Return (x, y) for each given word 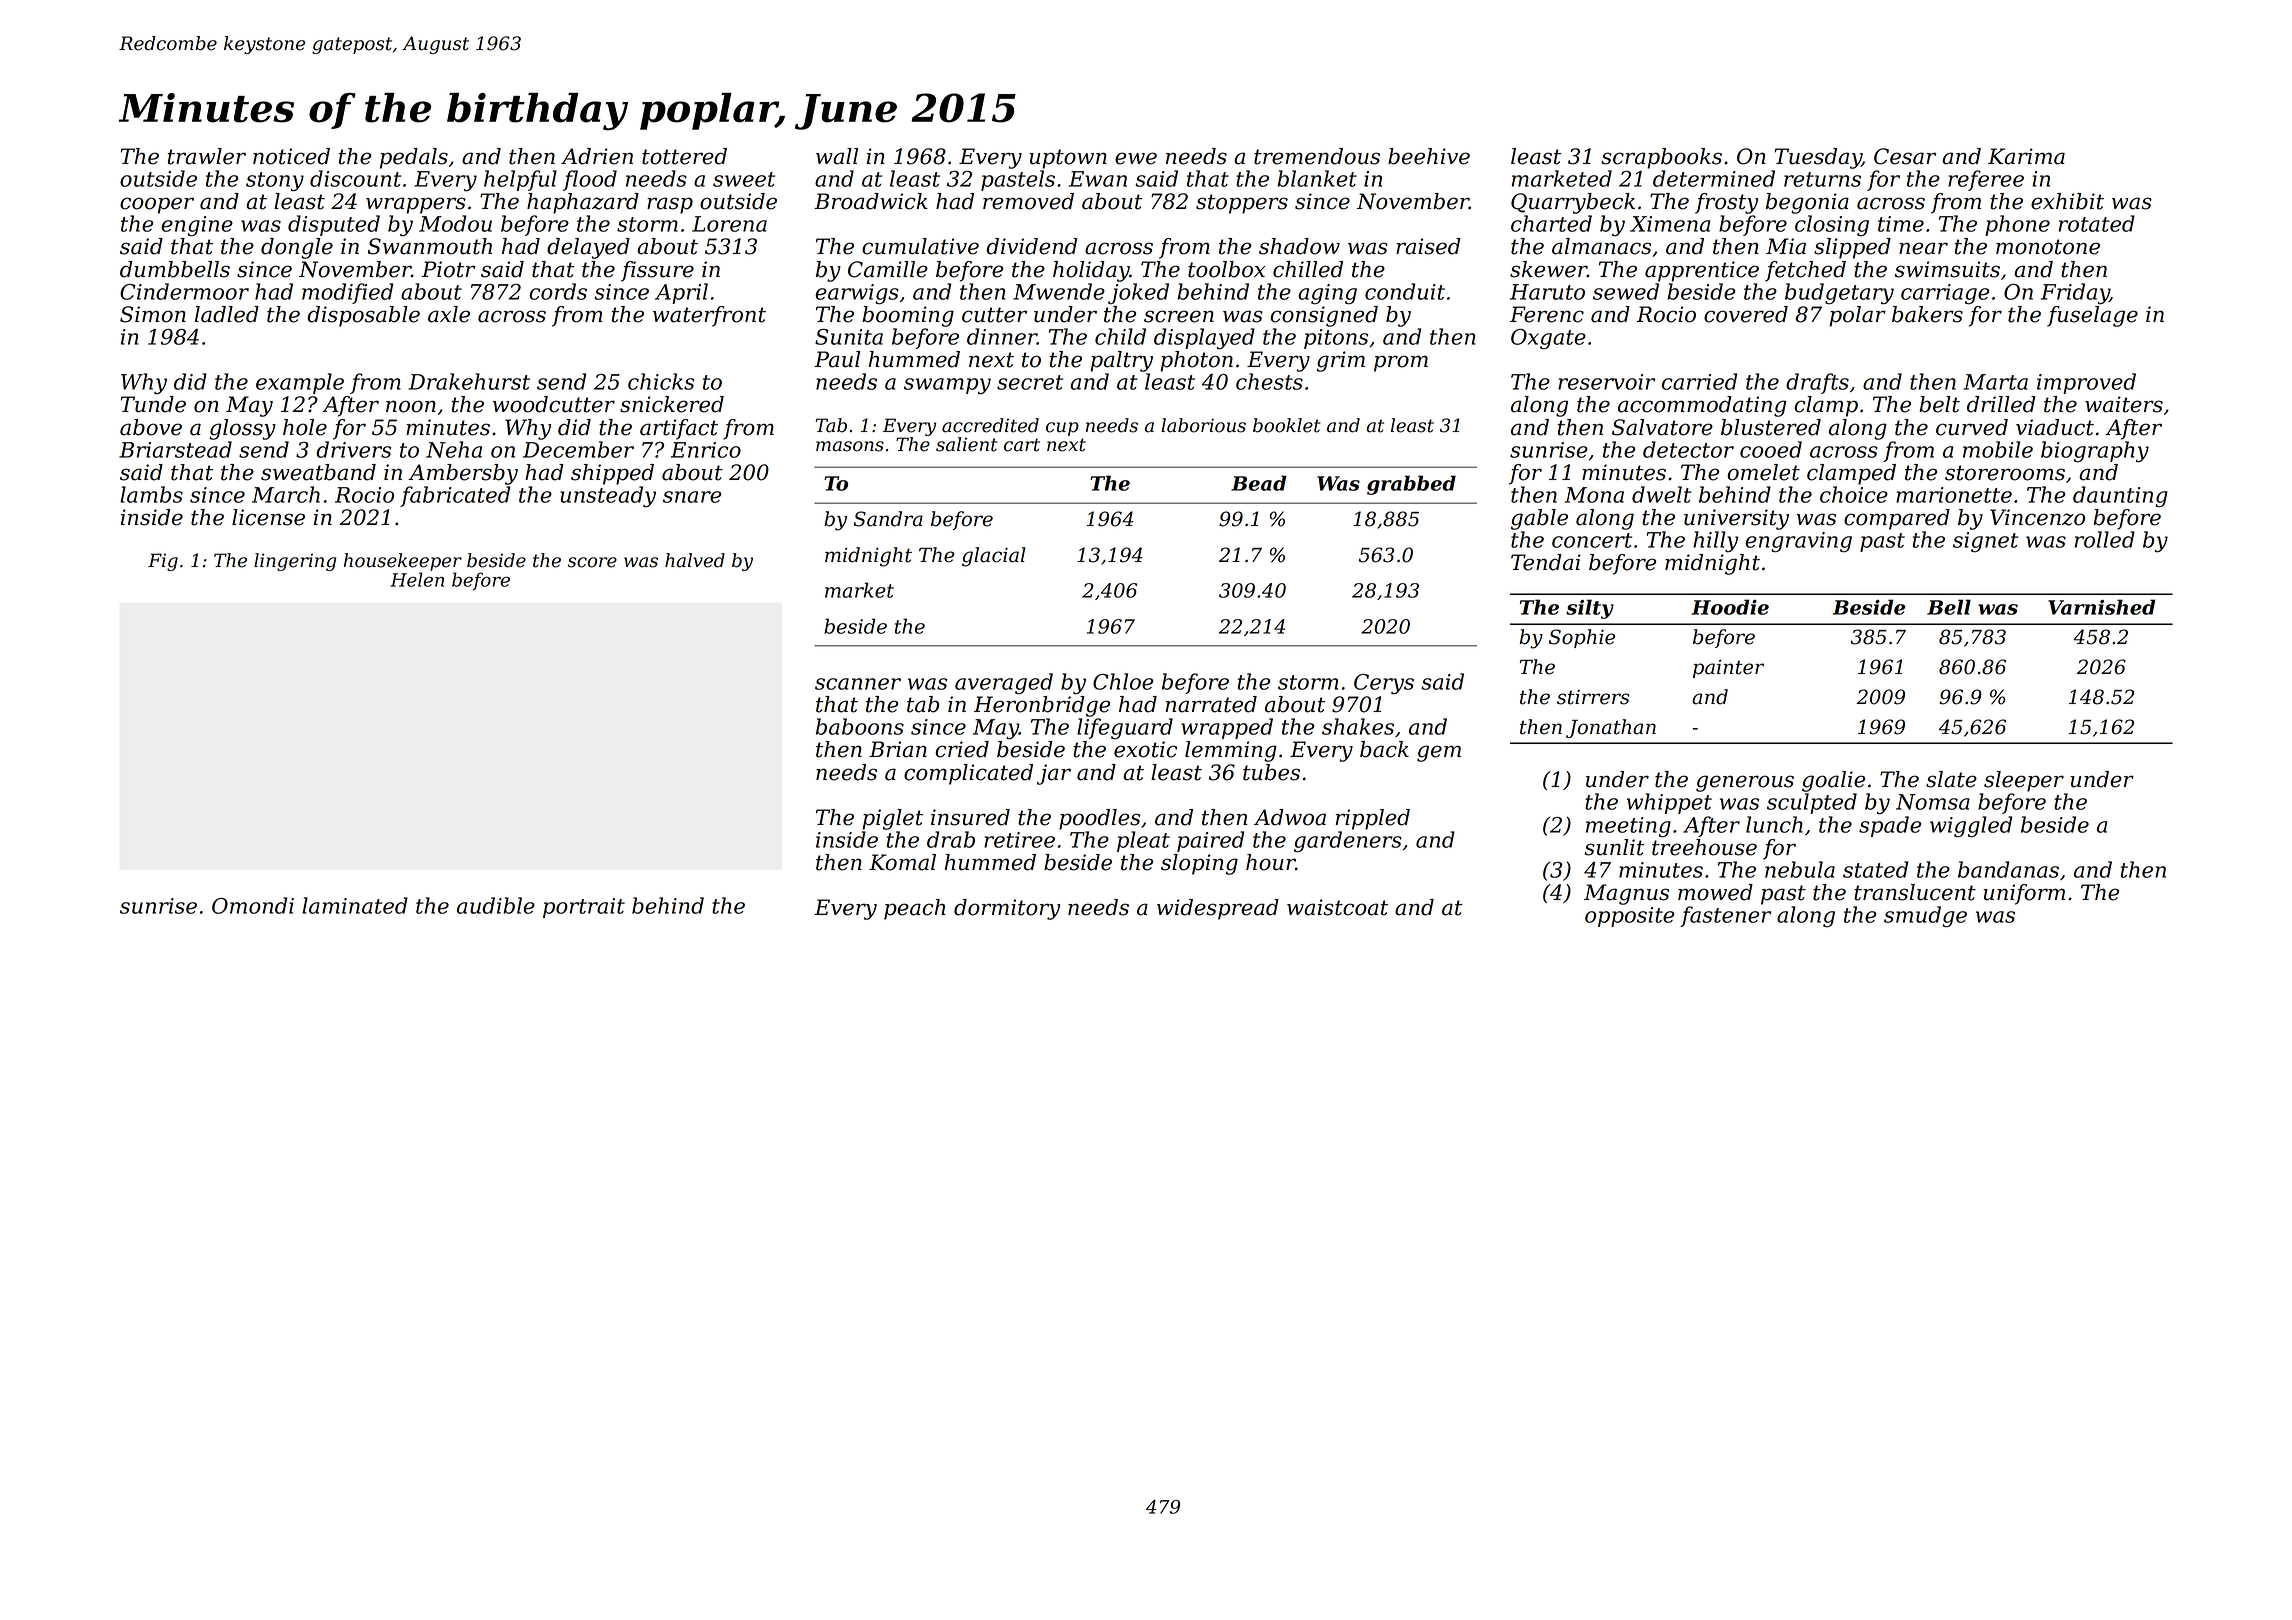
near (1923, 248)
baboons (860, 726)
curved (1972, 427)
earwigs (857, 294)
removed (1028, 201)
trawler (207, 156)
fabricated (455, 496)
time (1901, 224)
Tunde (153, 404)
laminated (355, 905)
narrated (1211, 704)
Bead (1258, 483)
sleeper (2024, 781)
